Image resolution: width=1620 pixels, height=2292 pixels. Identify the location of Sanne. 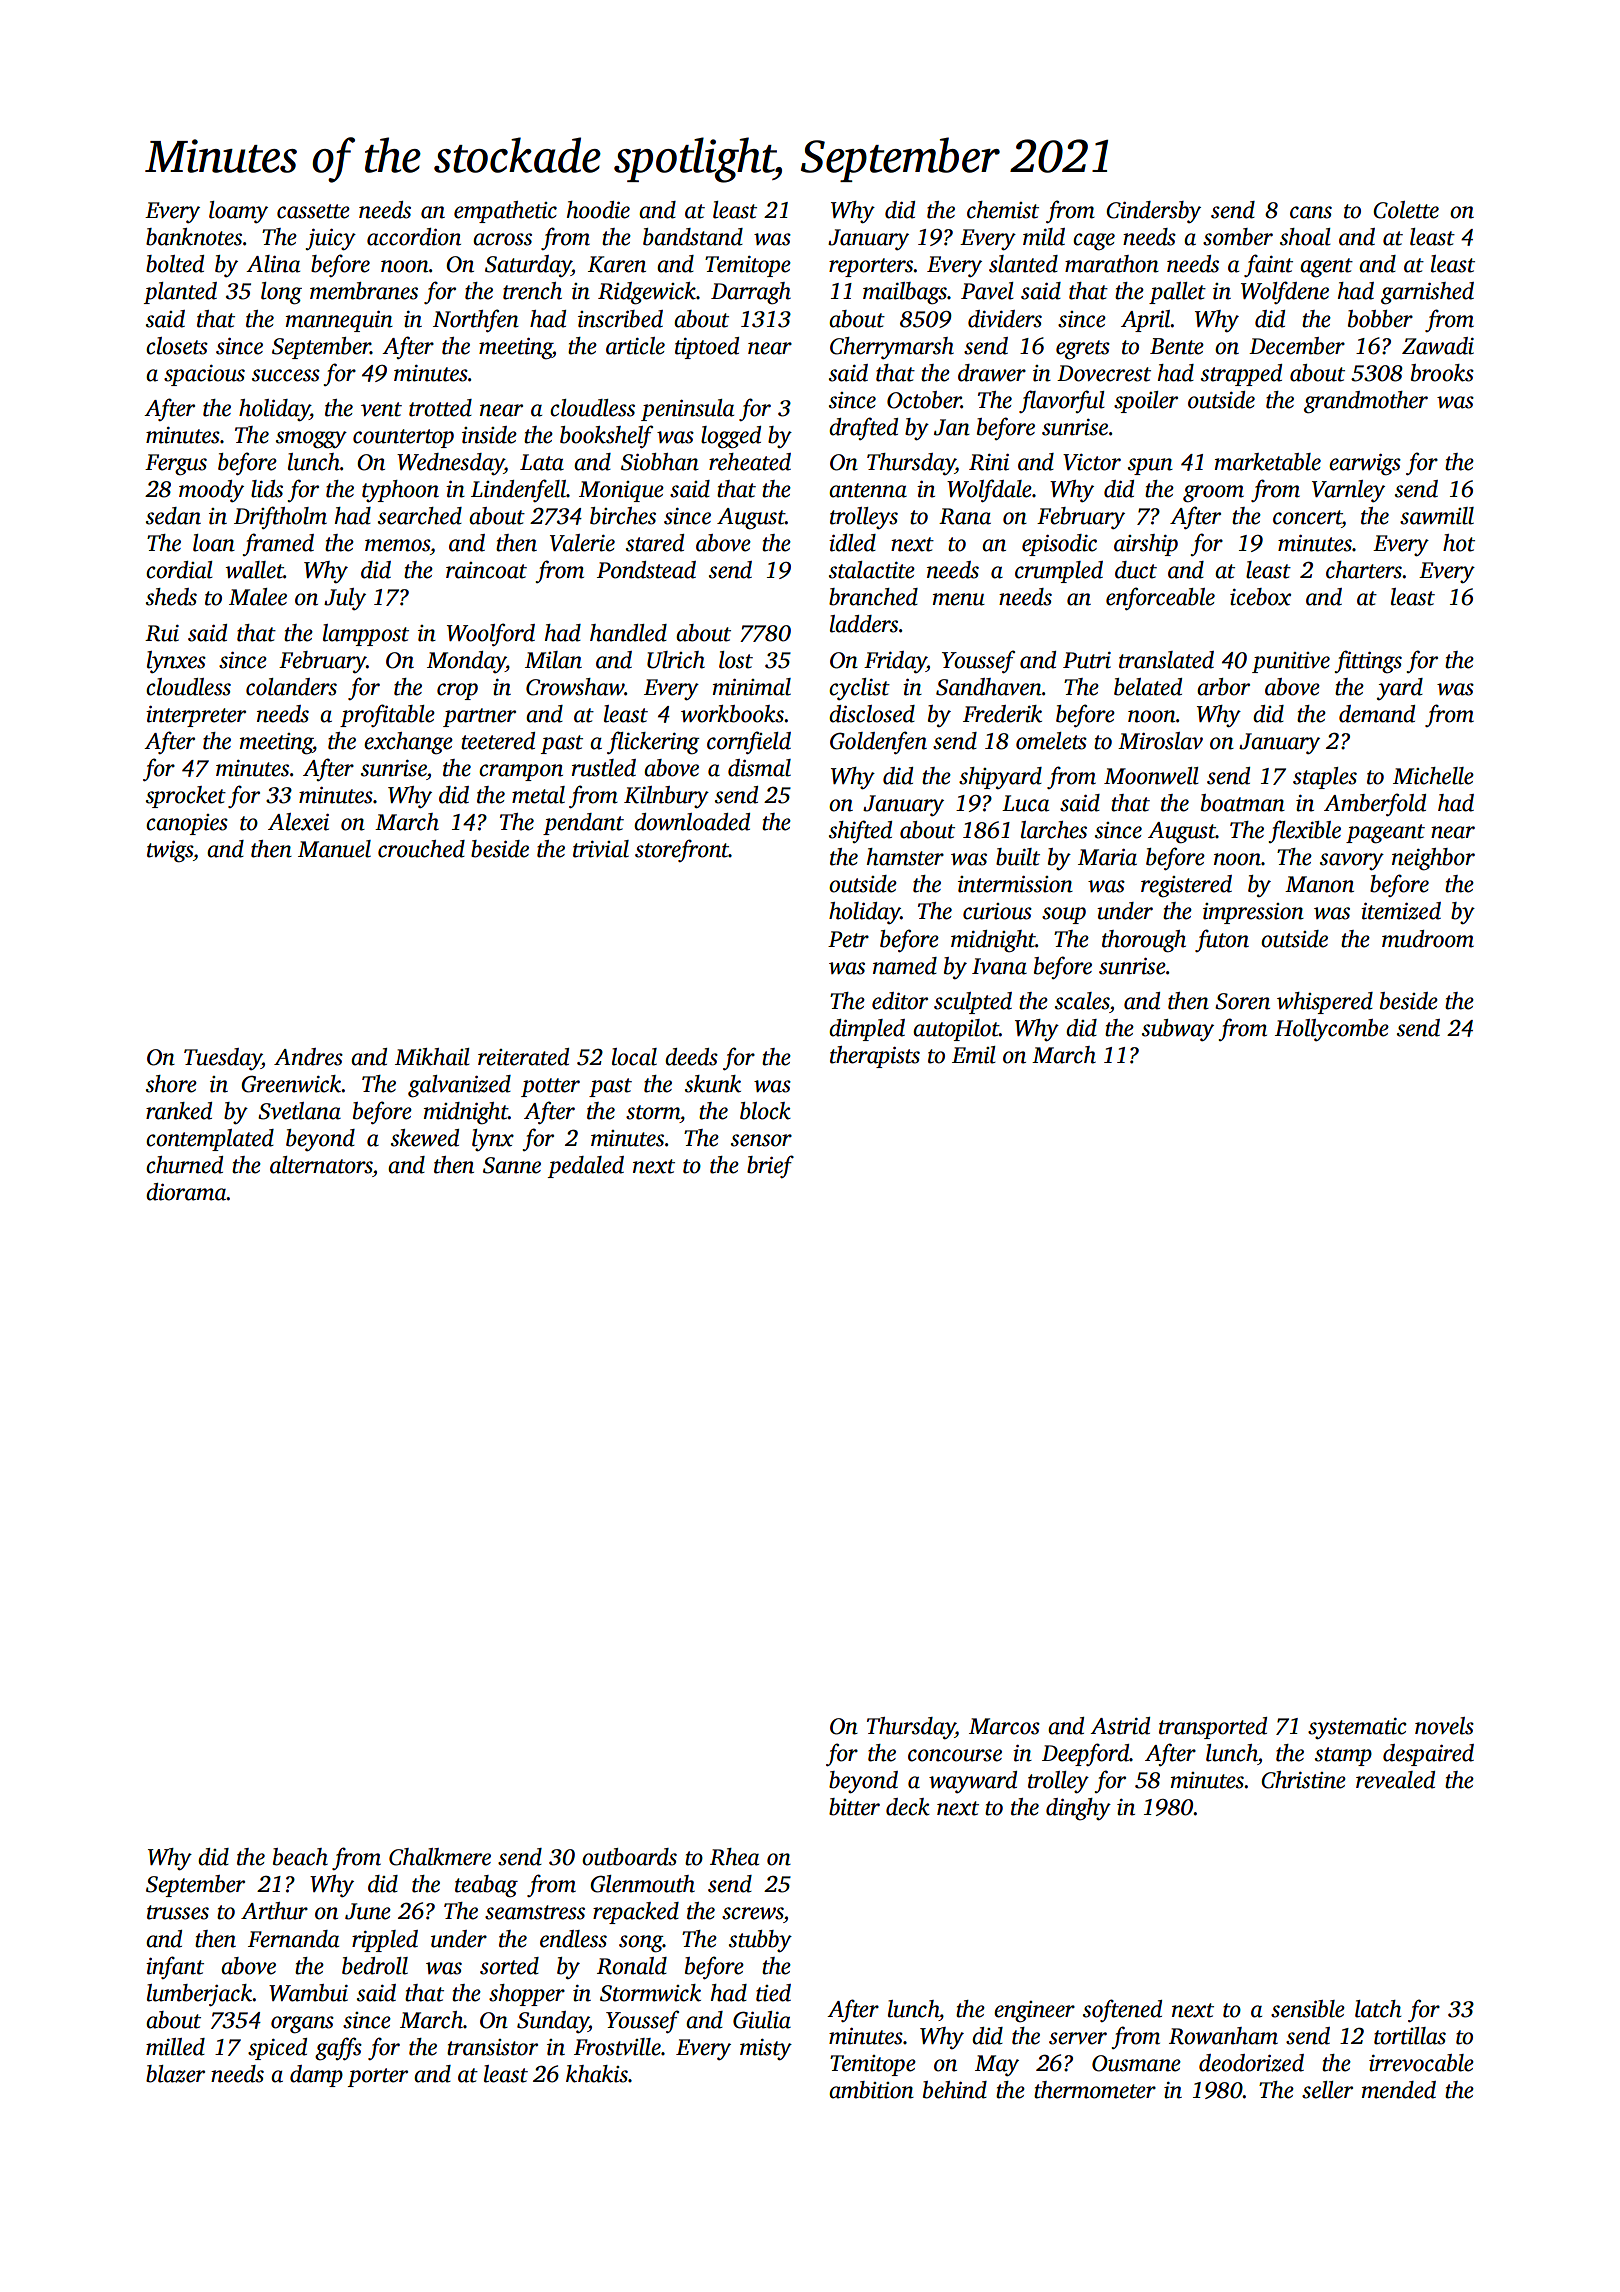
(512, 1165).
